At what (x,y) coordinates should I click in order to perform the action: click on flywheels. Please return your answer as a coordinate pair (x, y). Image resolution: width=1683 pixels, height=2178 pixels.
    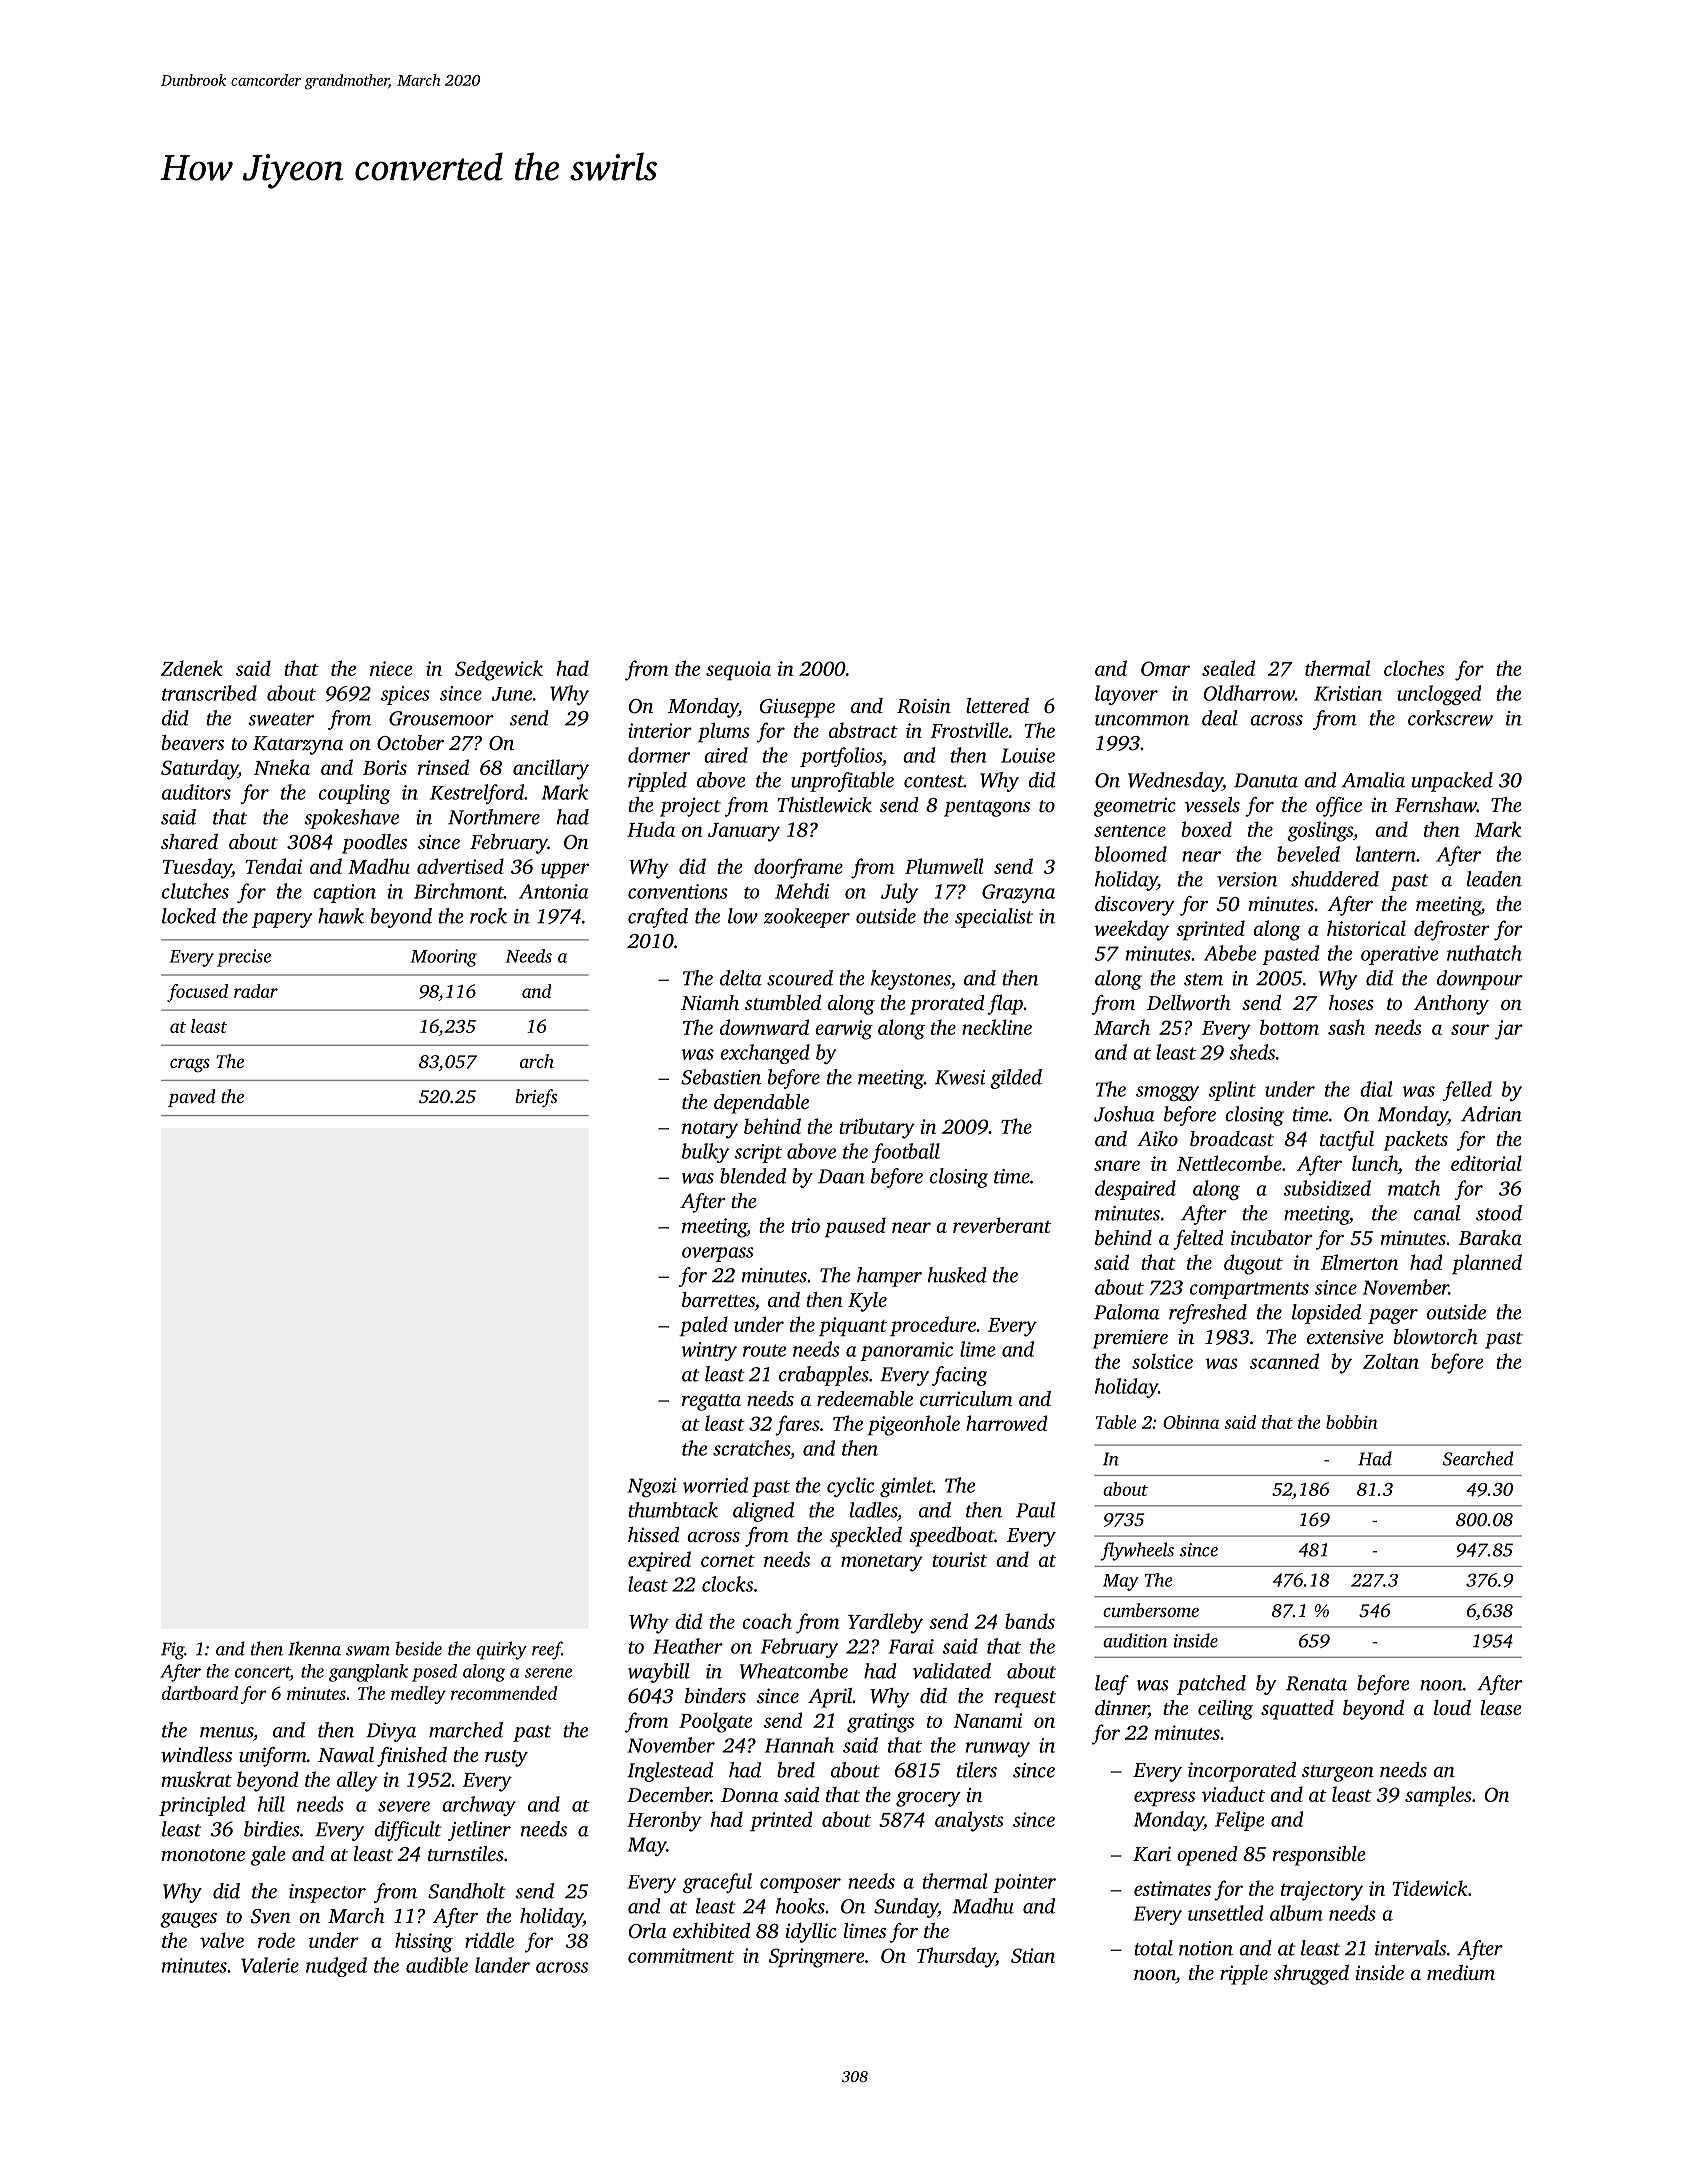
    Looking at the image, I should click on (1137, 1551).
